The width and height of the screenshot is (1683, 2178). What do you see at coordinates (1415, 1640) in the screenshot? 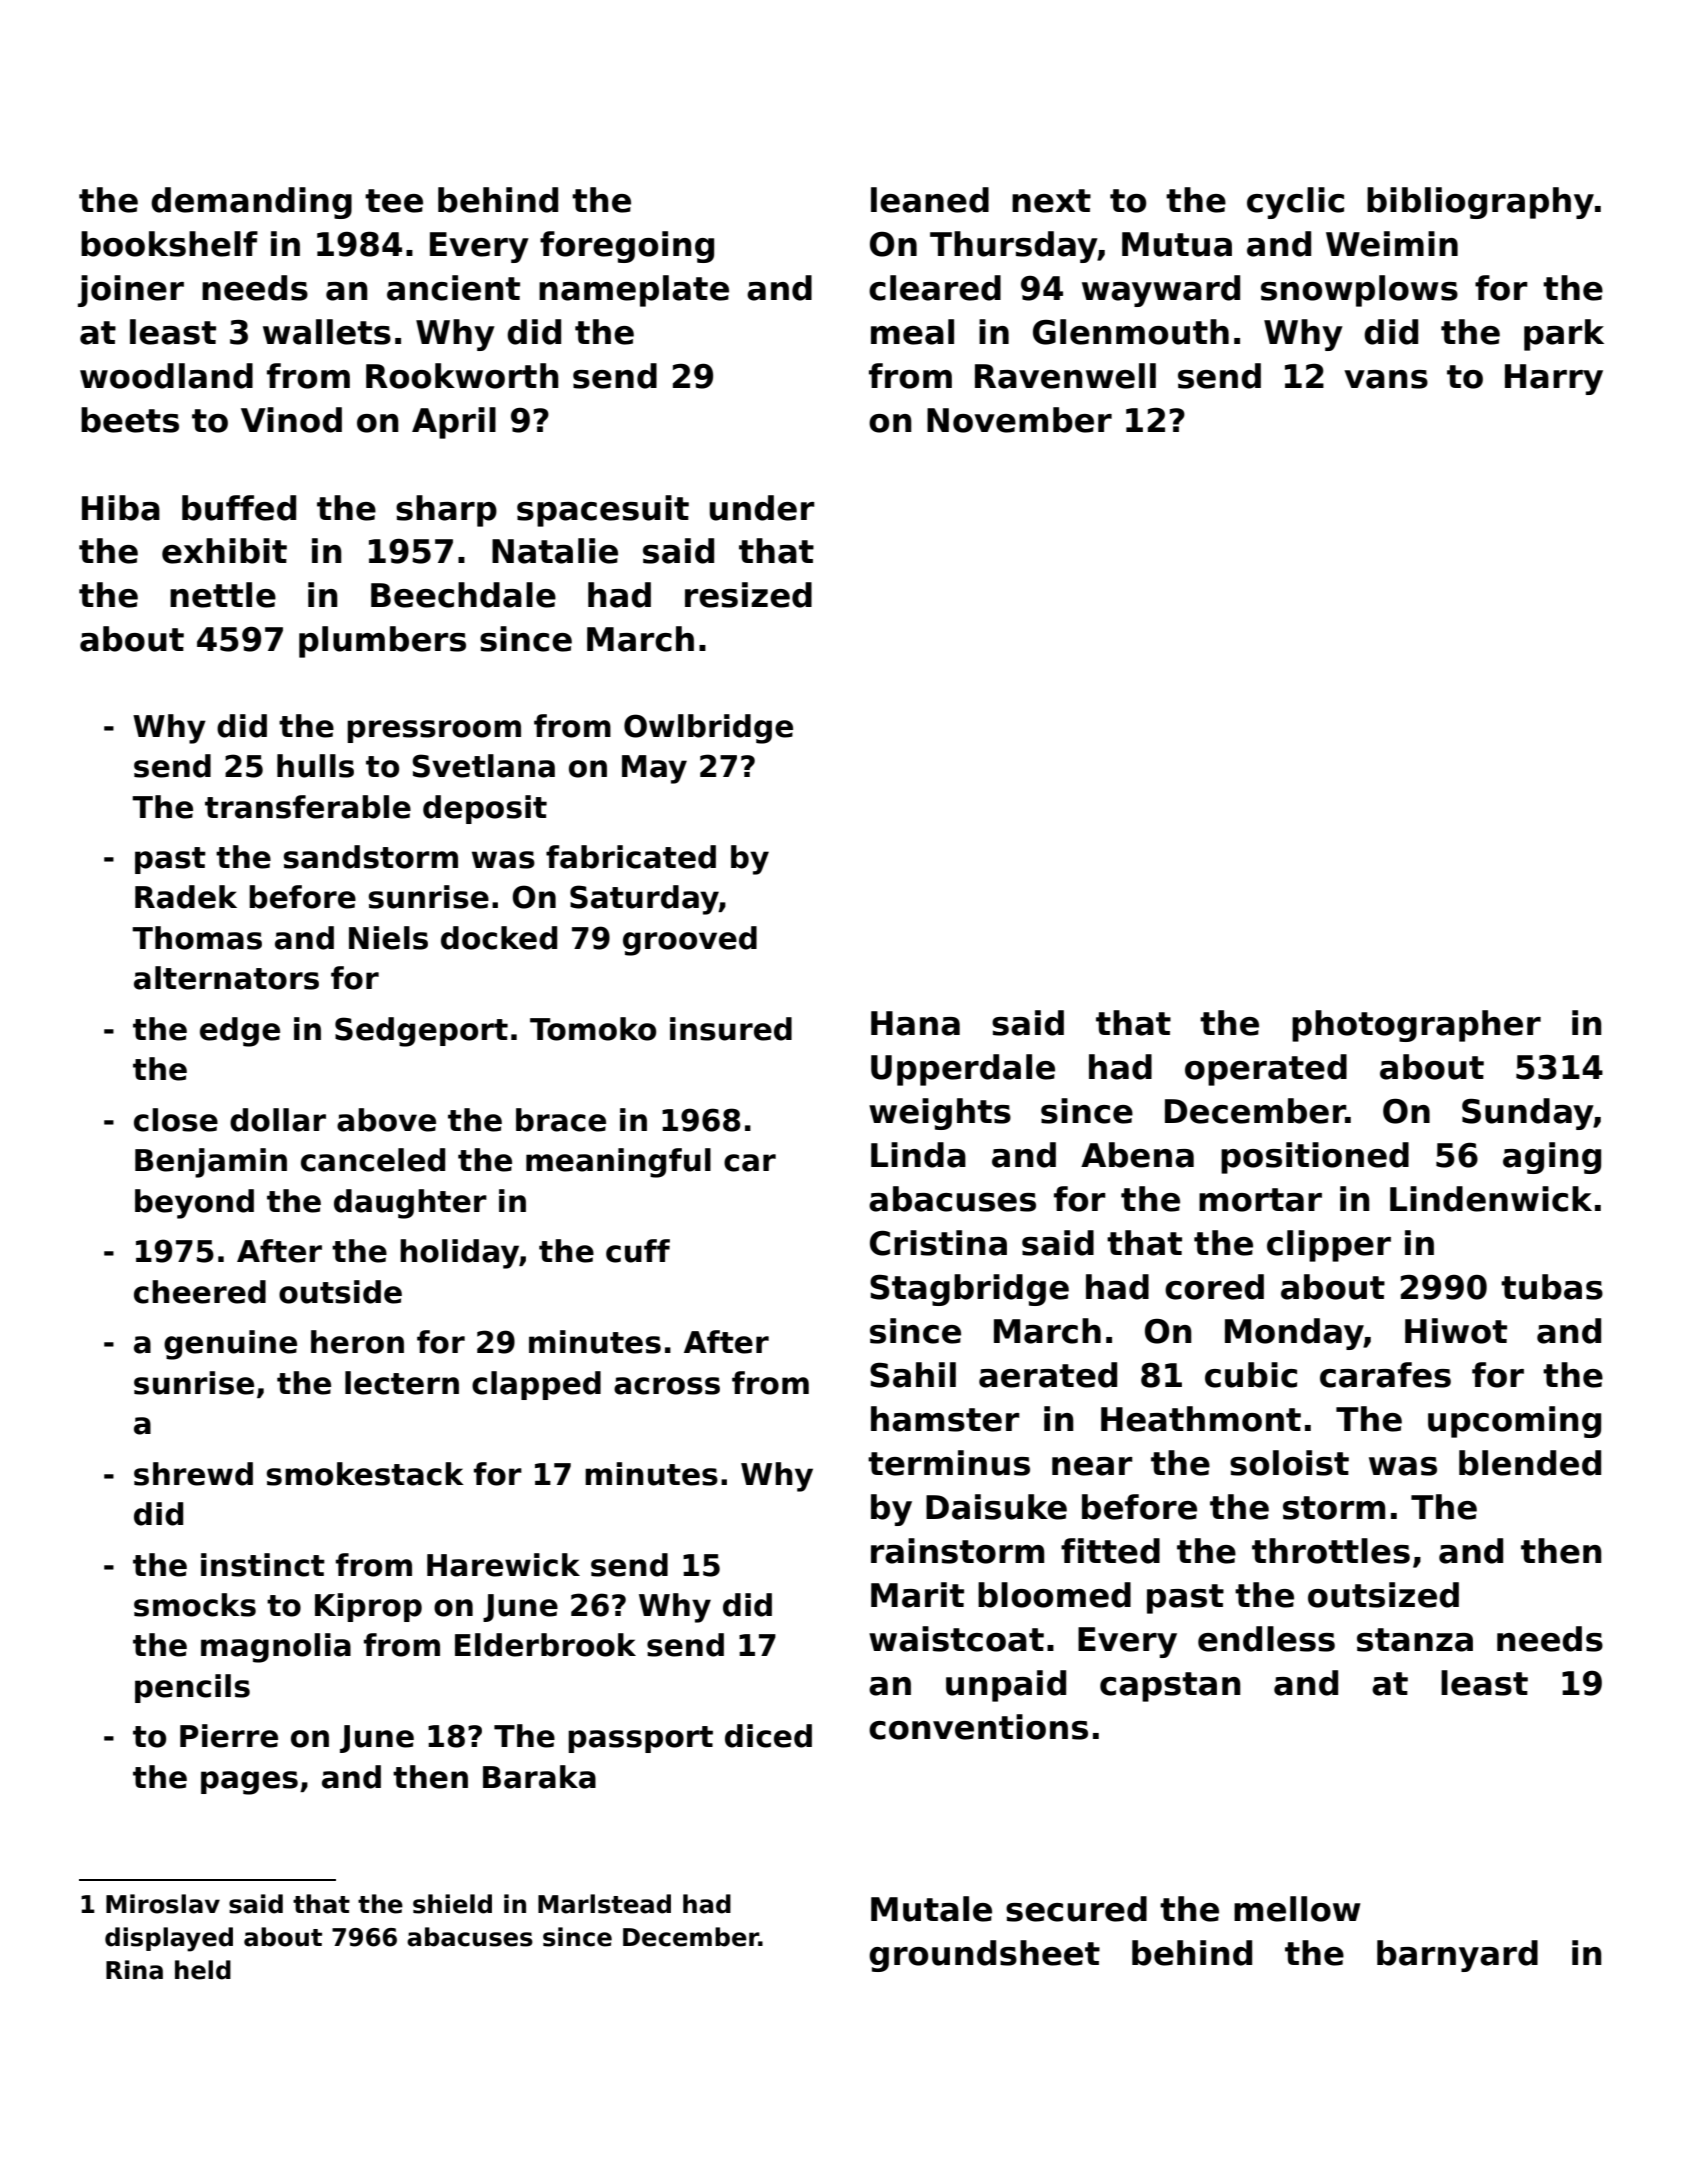
I see `stanza` at bounding box center [1415, 1640].
